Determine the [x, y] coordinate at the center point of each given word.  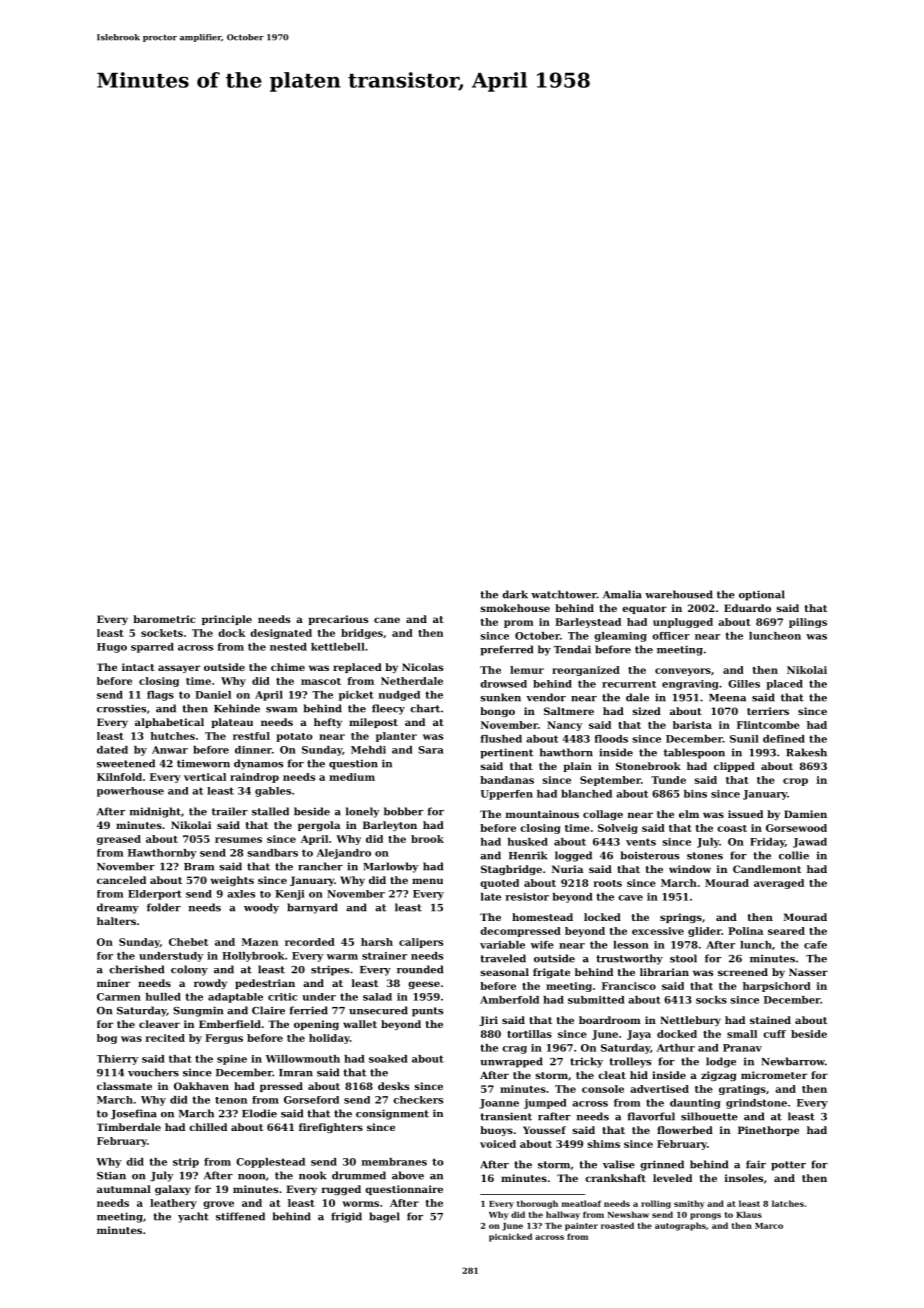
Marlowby [390, 867]
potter [788, 1166]
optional [762, 595]
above [408, 1175]
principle [227, 620]
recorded [310, 942]
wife [542, 945]
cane [387, 620]
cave [630, 898]
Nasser [808, 972]
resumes [238, 840]
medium [352, 777]
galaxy [173, 1190]
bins [695, 794]
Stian [111, 1175]
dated [112, 750]
